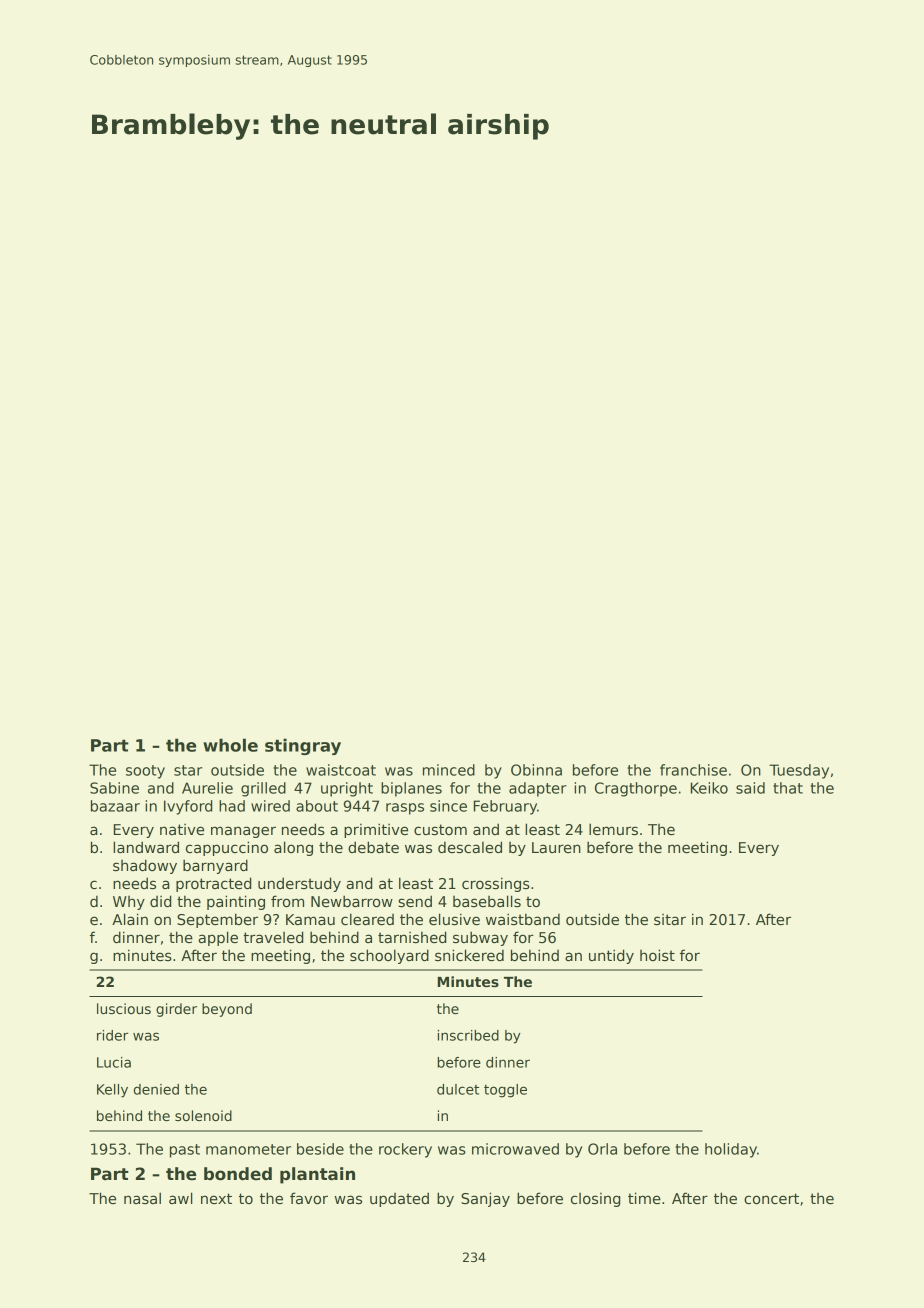  I want to click on updated, so click(399, 1199).
